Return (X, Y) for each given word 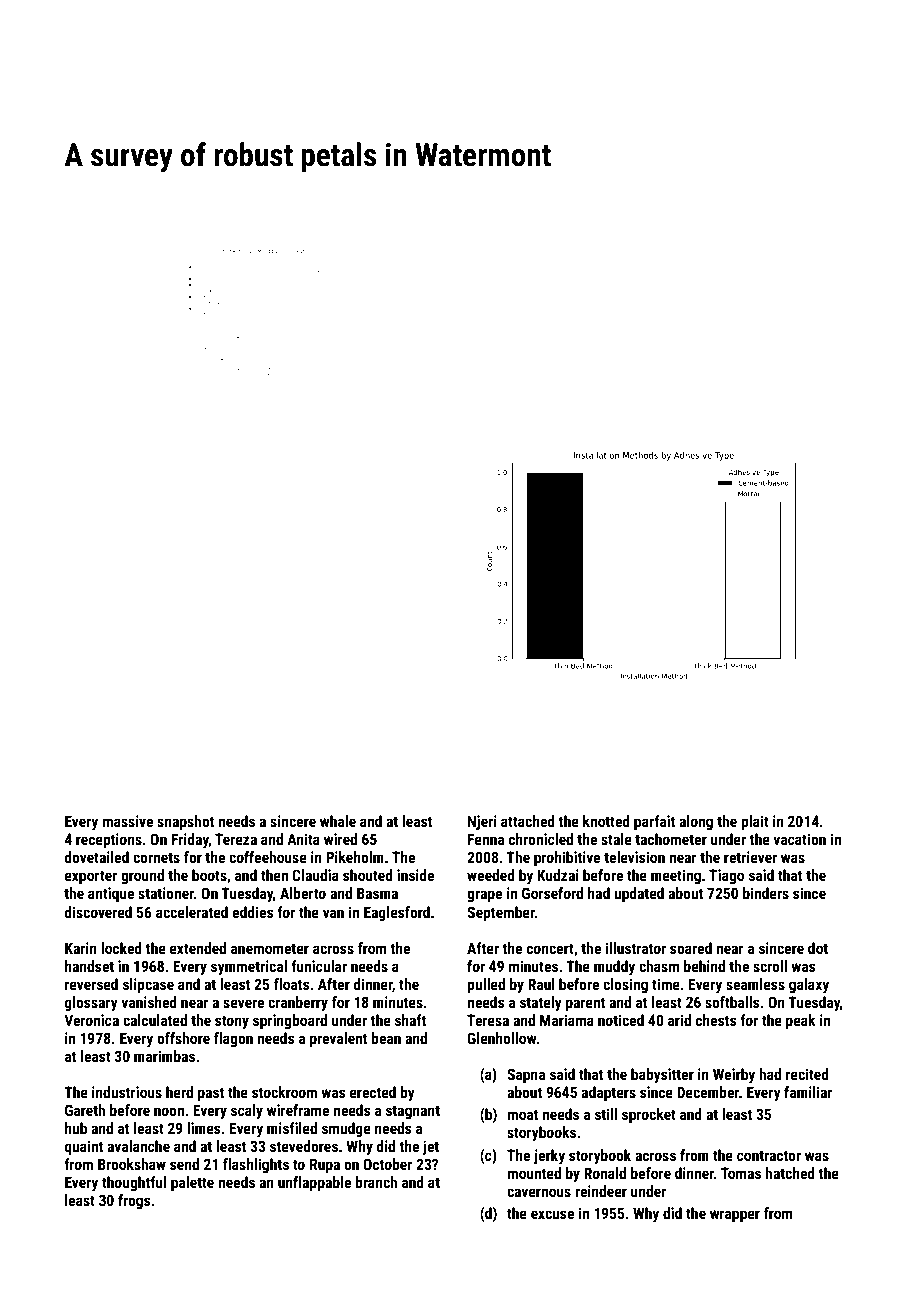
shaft (410, 1020)
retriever (750, 857)
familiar (808, 1092)
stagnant (413, 1112)
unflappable (314, 1183)
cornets (156, 857)
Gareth (85, 1110)
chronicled (541, 839)
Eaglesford (397, 913)
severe (243, 1003)
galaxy (809, 985)
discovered (98, 912)
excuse (552, 1214)
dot (818, 948)
